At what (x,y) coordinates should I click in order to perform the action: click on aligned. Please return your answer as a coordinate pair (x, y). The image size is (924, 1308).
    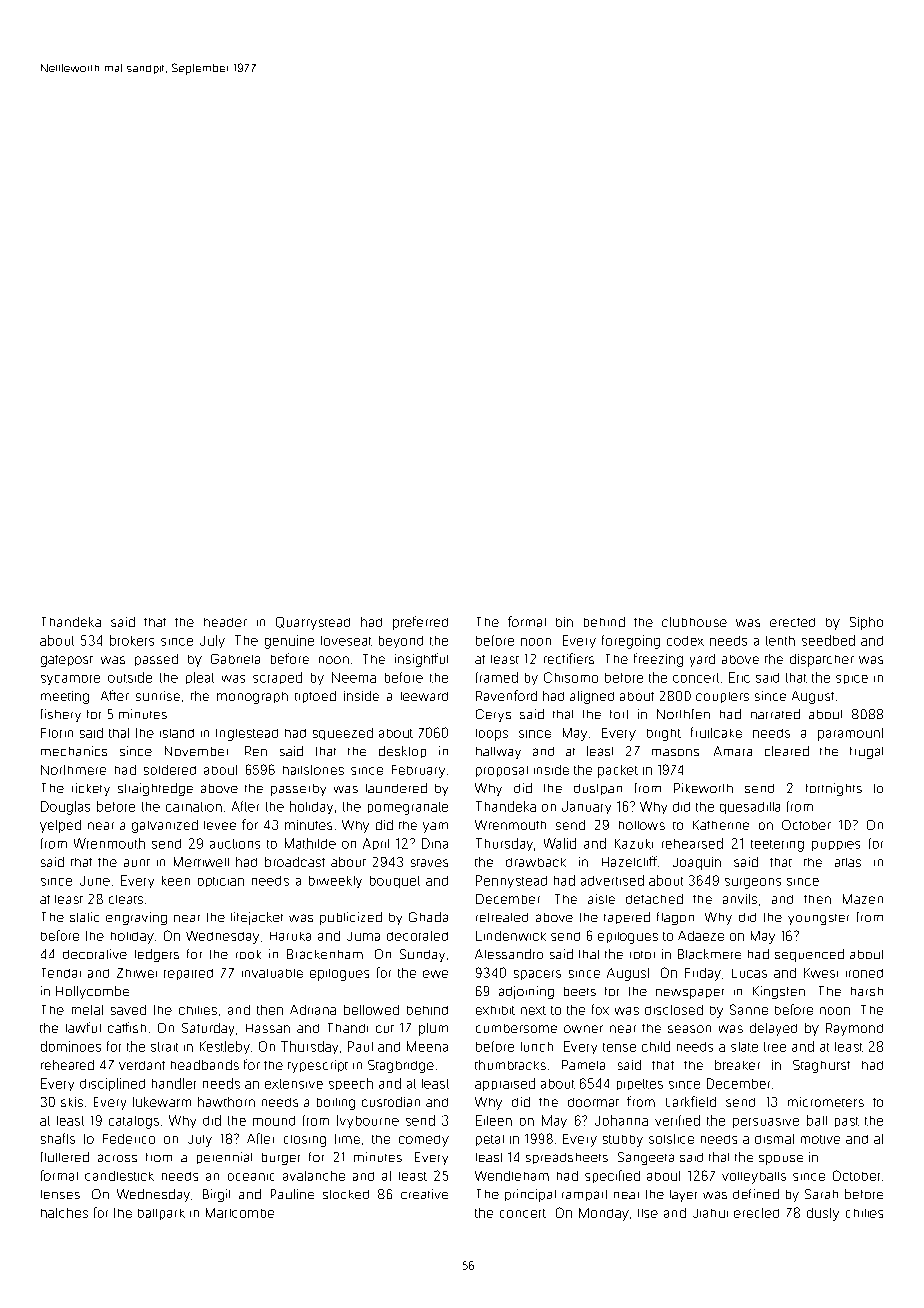
    Looking at the image, I should click on (592, 697).
